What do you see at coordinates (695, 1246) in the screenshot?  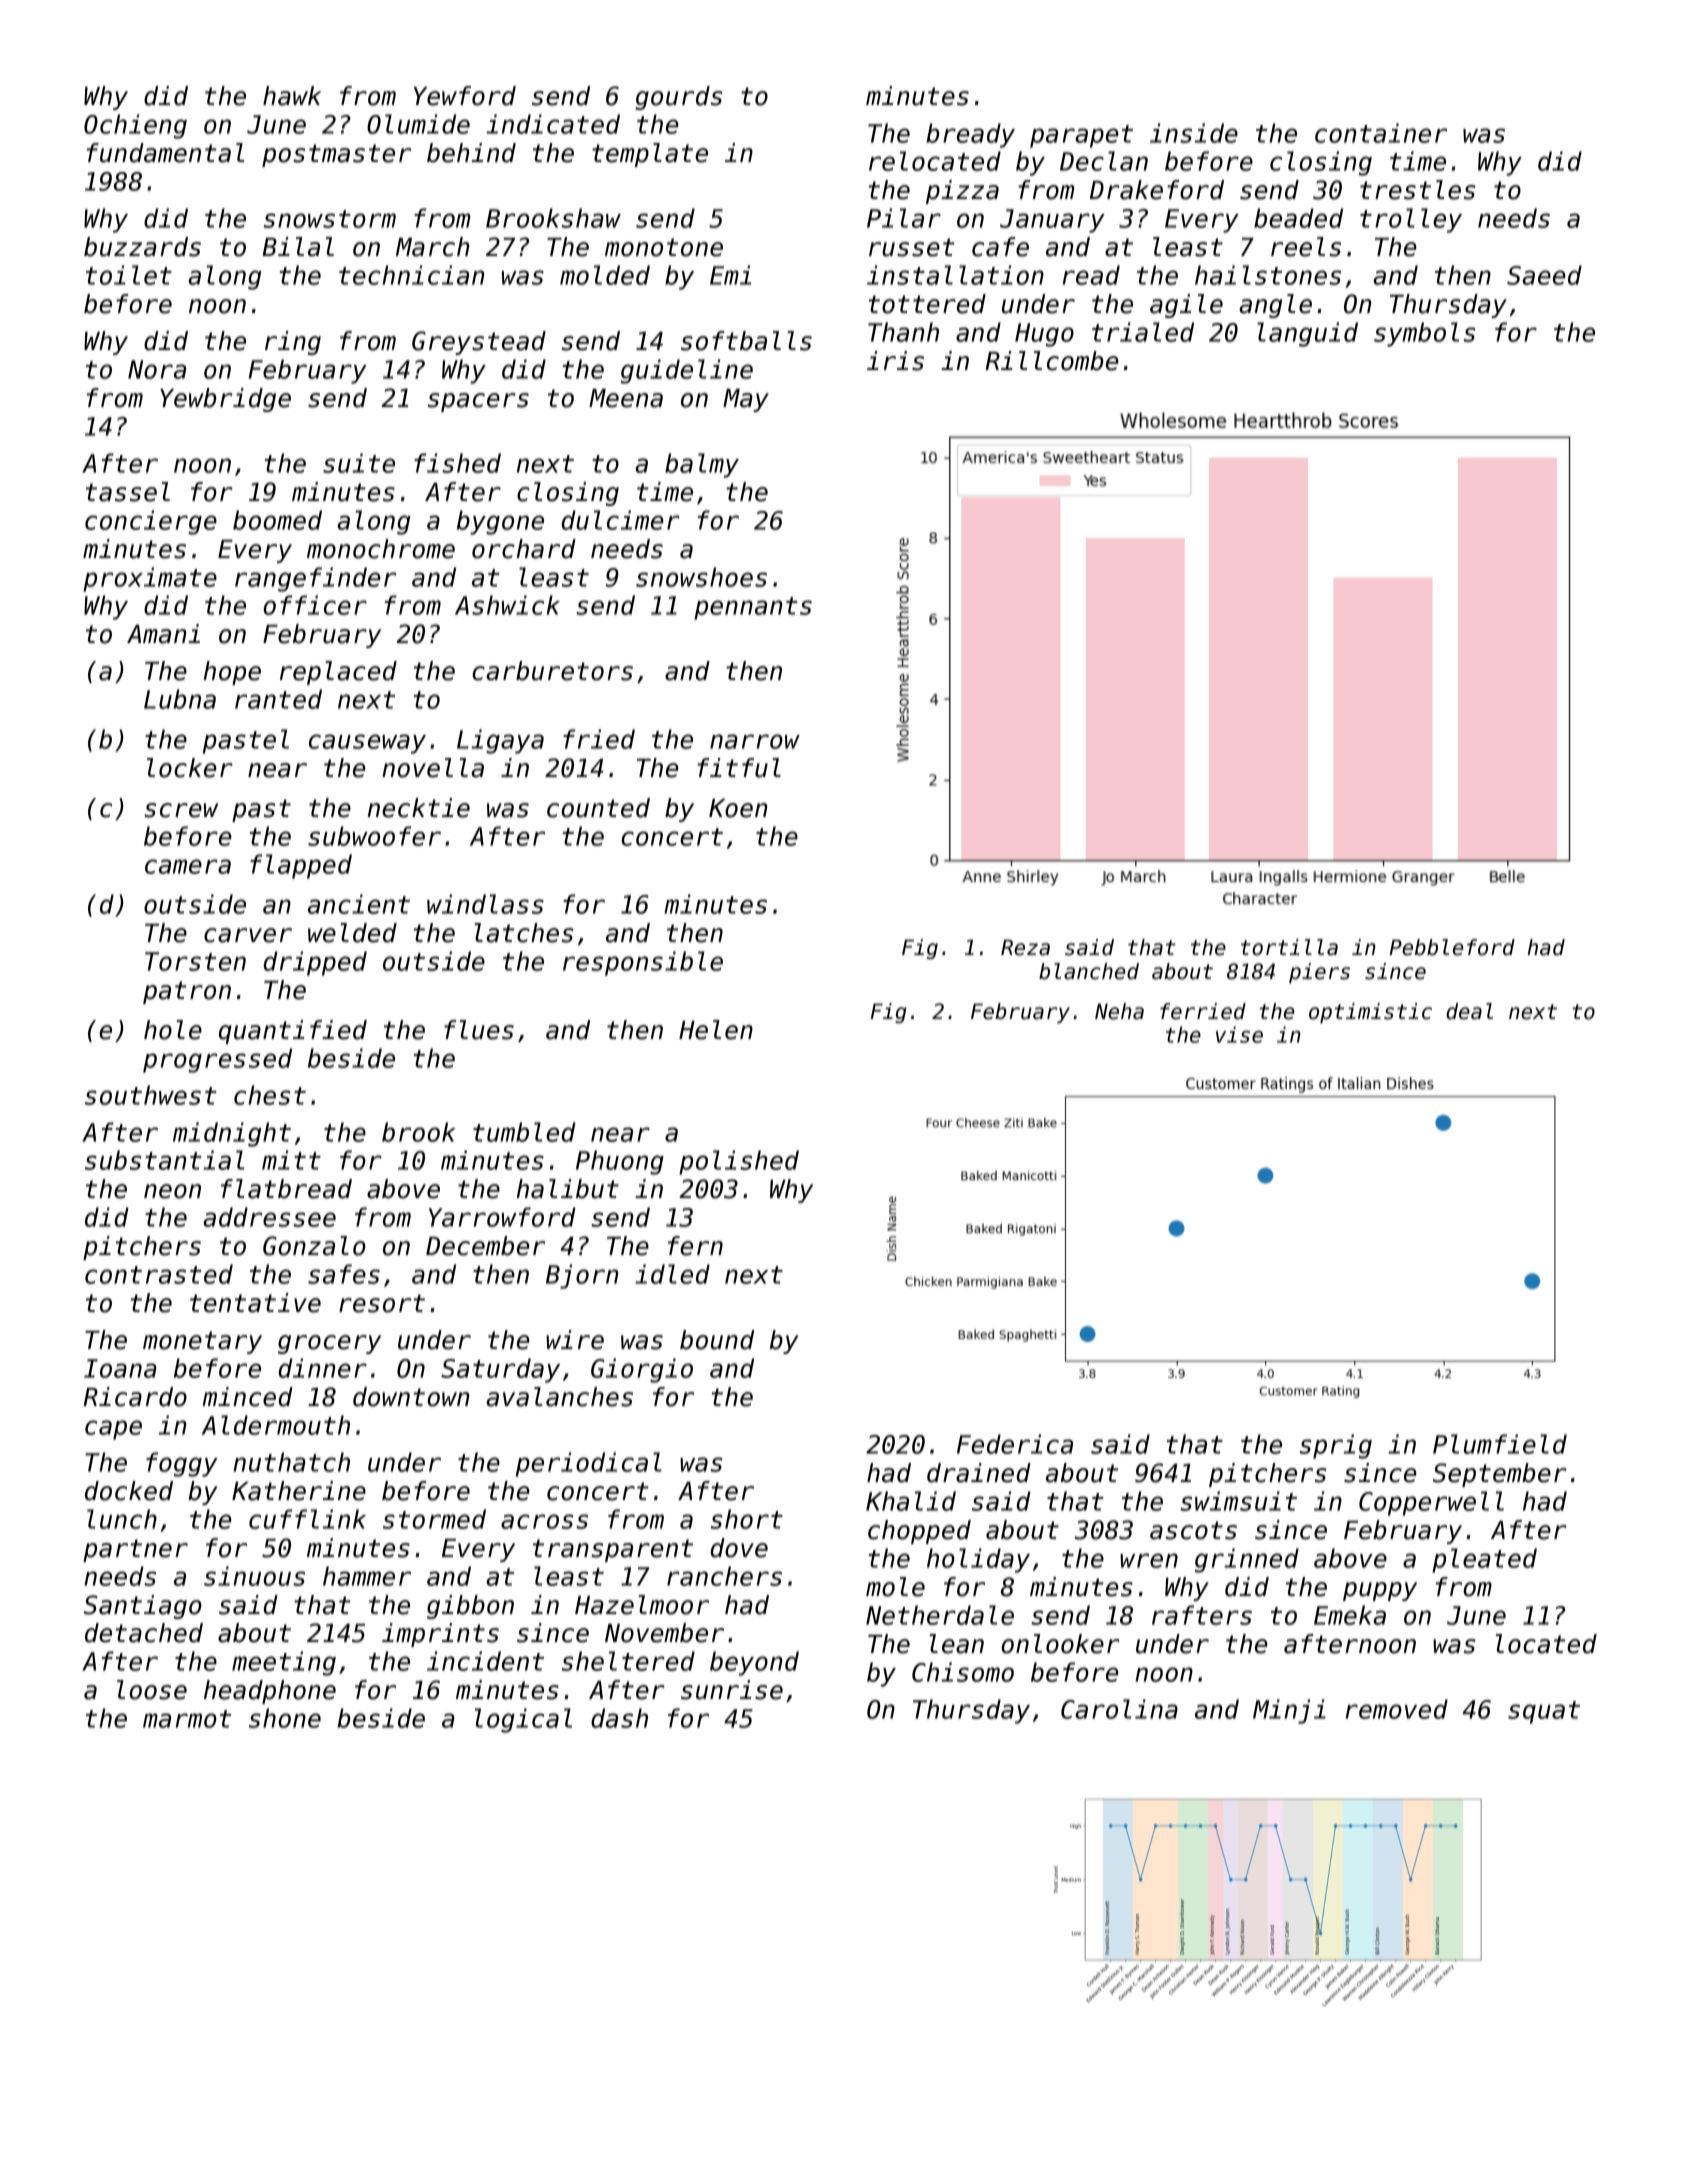 I see `fern` at bounding box center [695, 1246].
